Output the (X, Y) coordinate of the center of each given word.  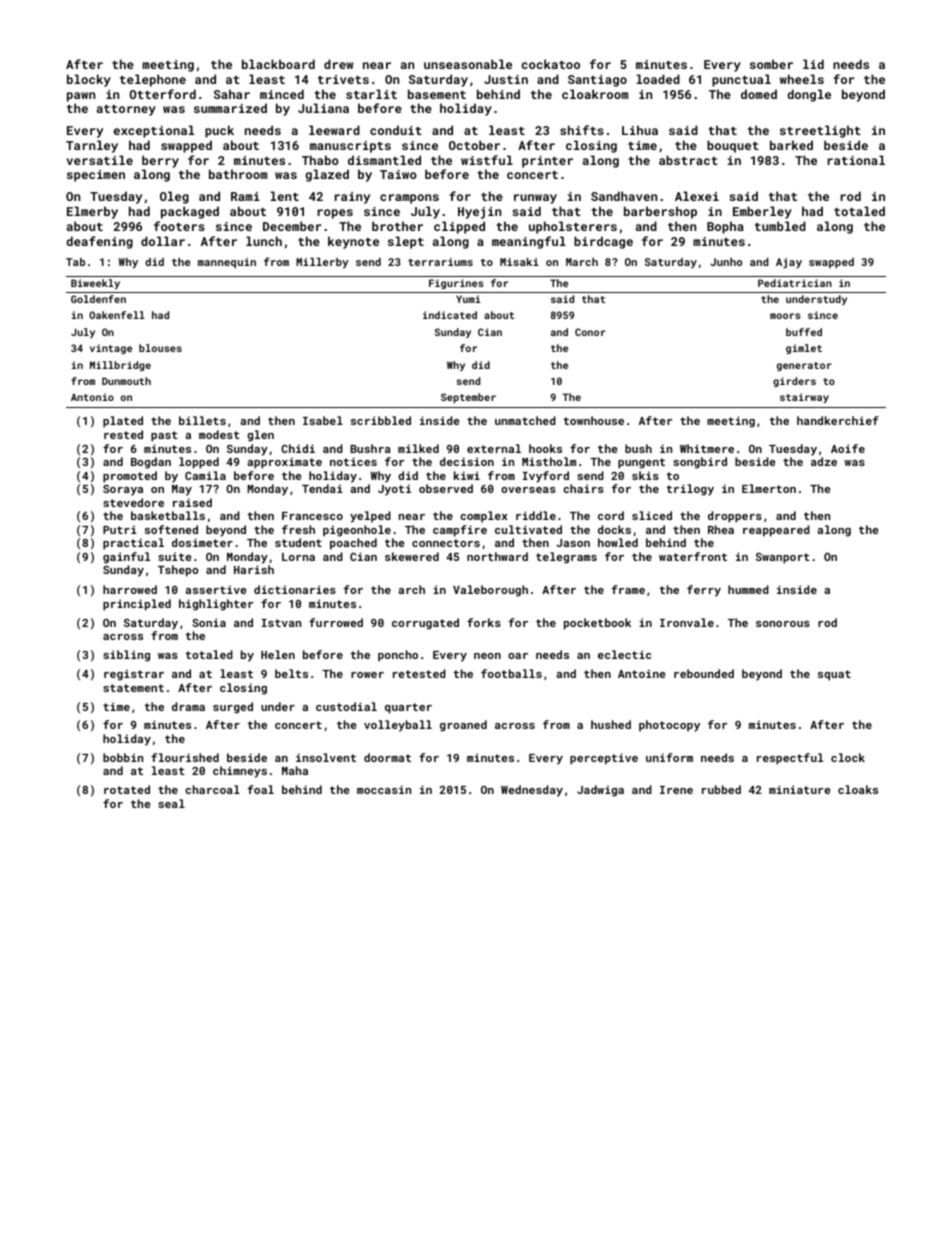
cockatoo (550, 64)
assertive (216, 589)
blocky (89, 80)
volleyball (398, 726)
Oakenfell (117, 315)
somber (771, 64)
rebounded (704, 673)
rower (367, 675)
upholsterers (573, 227)
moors (785, 316)
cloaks (858, 789)
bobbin (123, 757)
